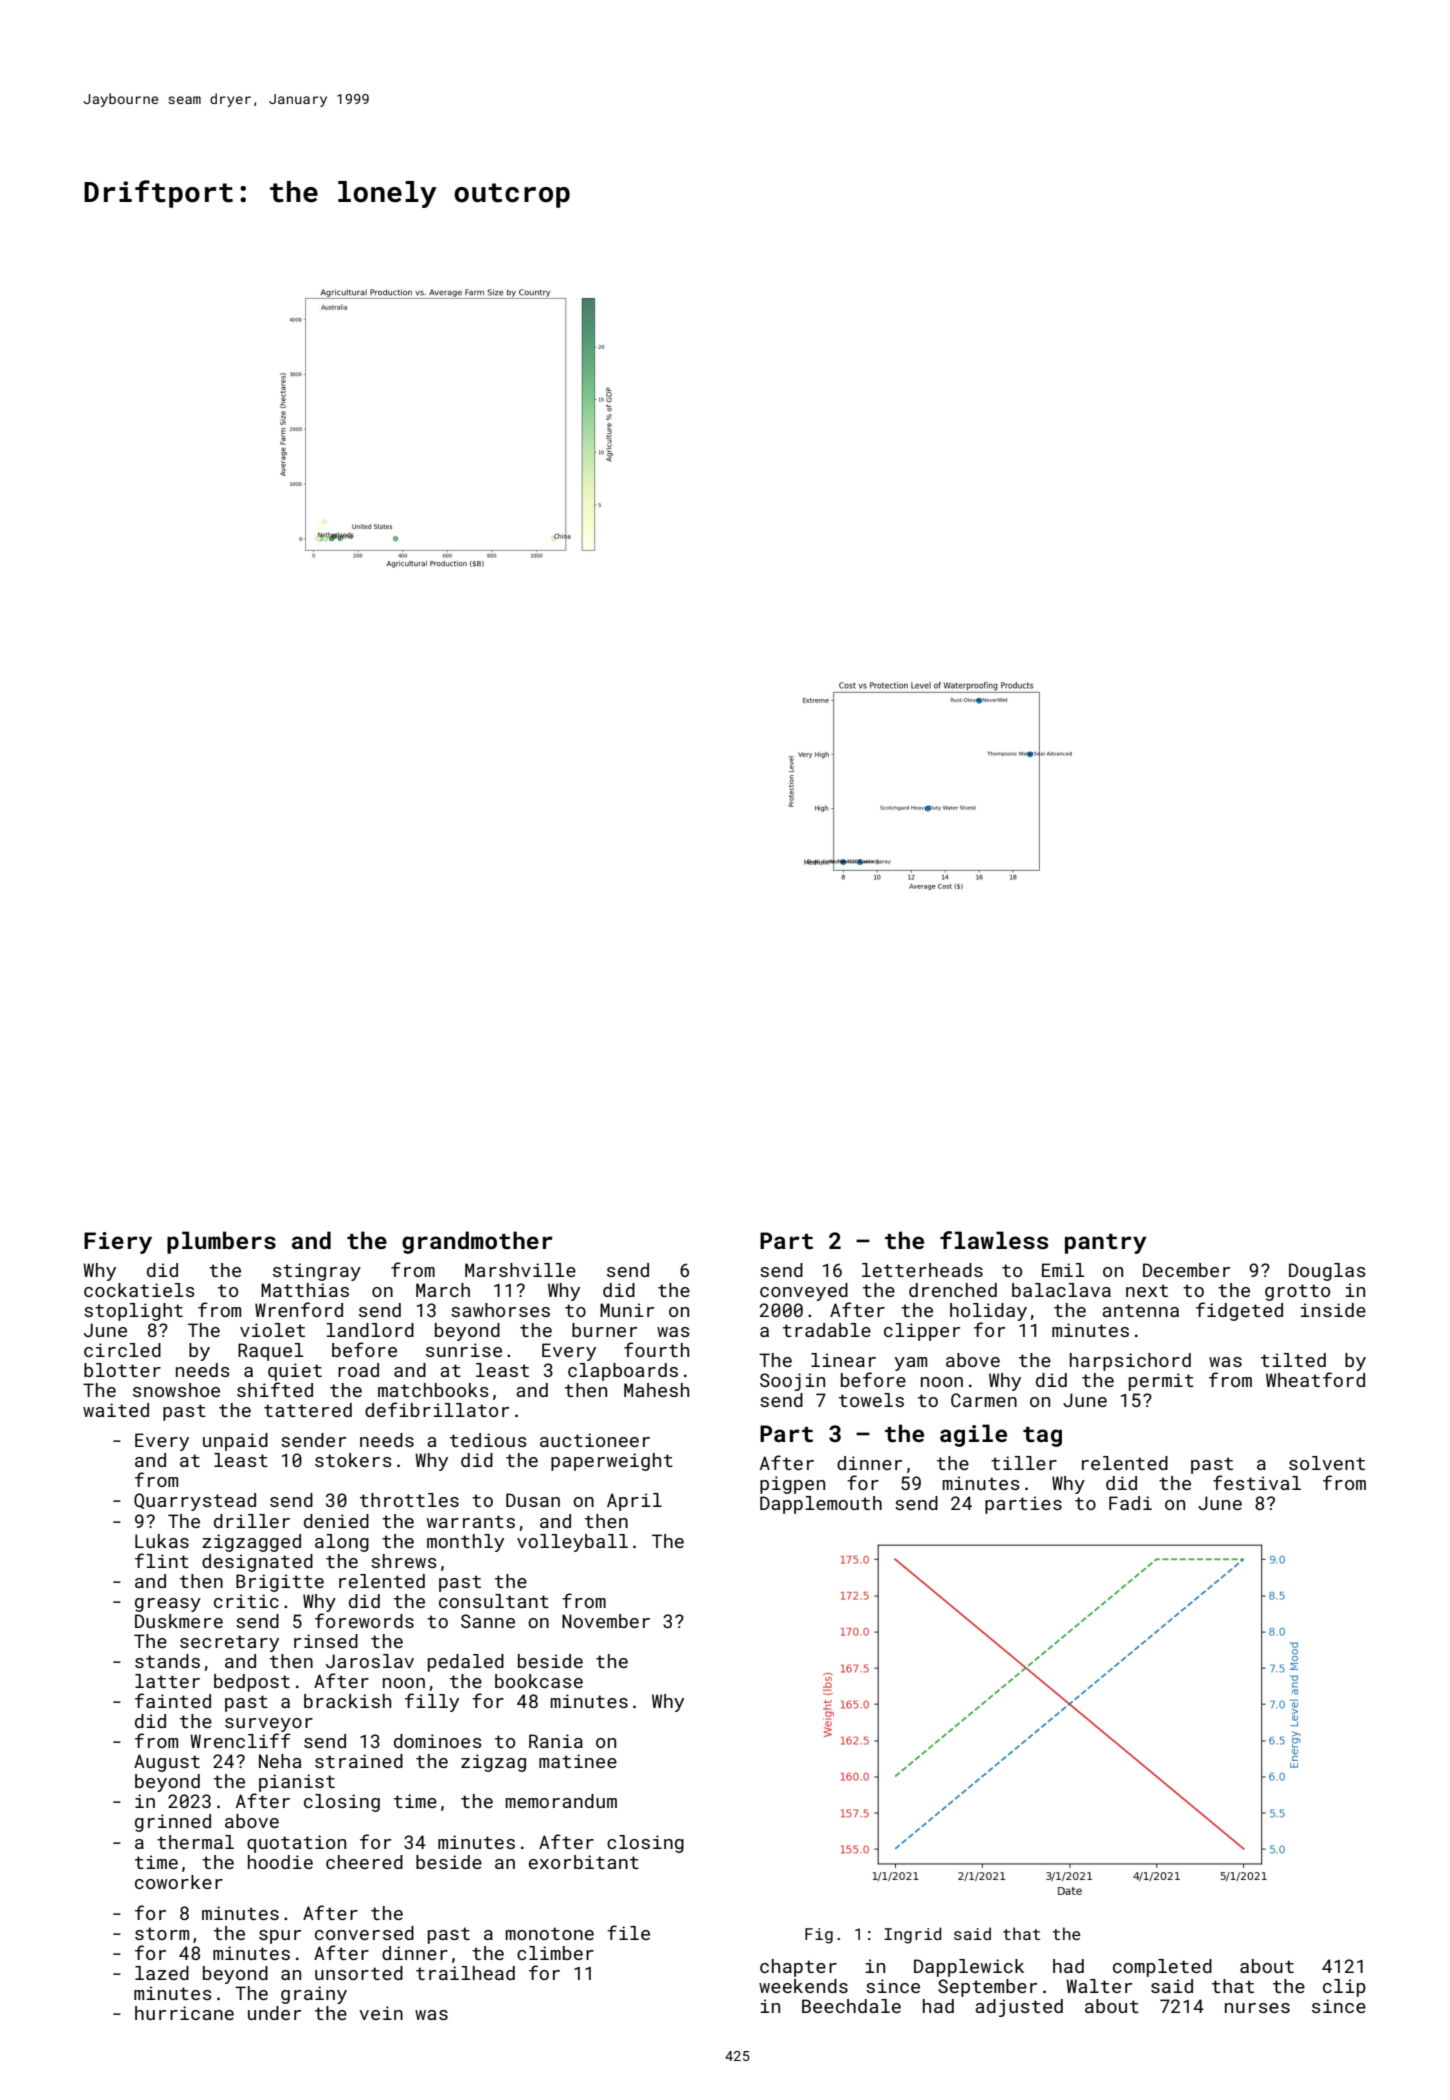 The image size is (1450, 2100). Describe the element at coordinates (821, 1505) in the page. I see `Dapplemouth` at that location.
